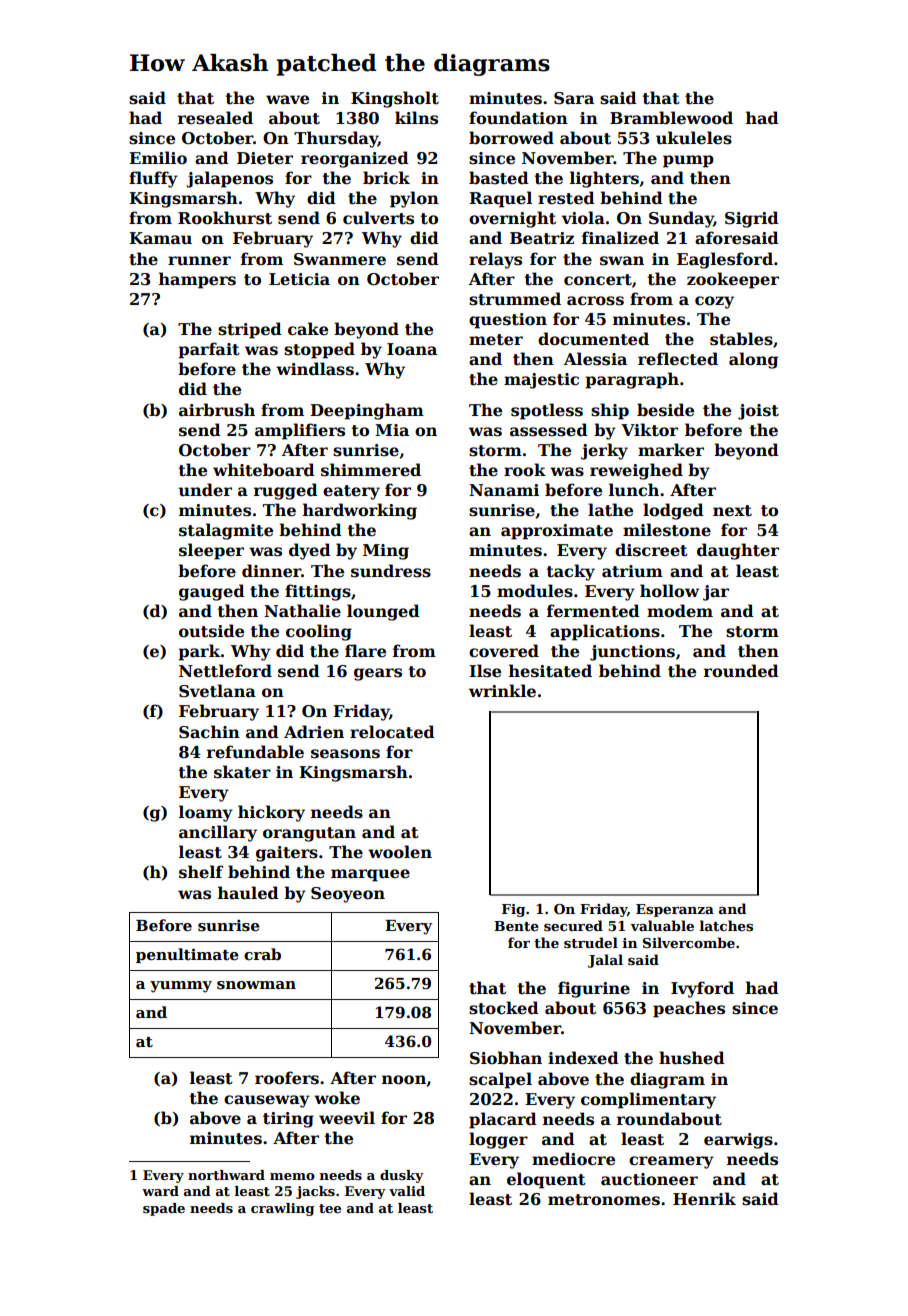  What do you see at coordinates (726, 925) in the screenshot?
I see `latches` at bounding box center [726, 925].
